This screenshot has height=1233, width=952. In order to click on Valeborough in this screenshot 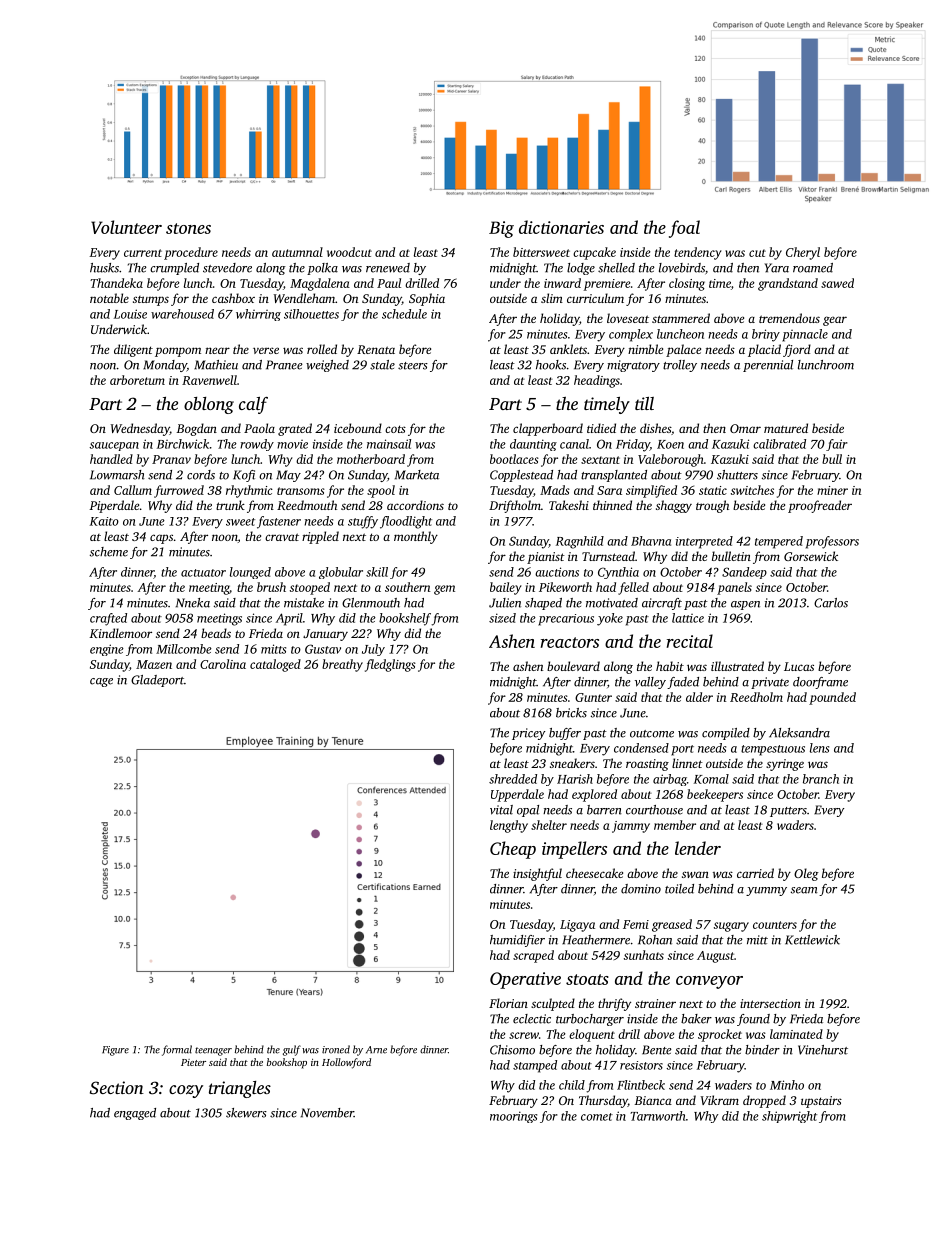, I will do `click(671, 460)`.
